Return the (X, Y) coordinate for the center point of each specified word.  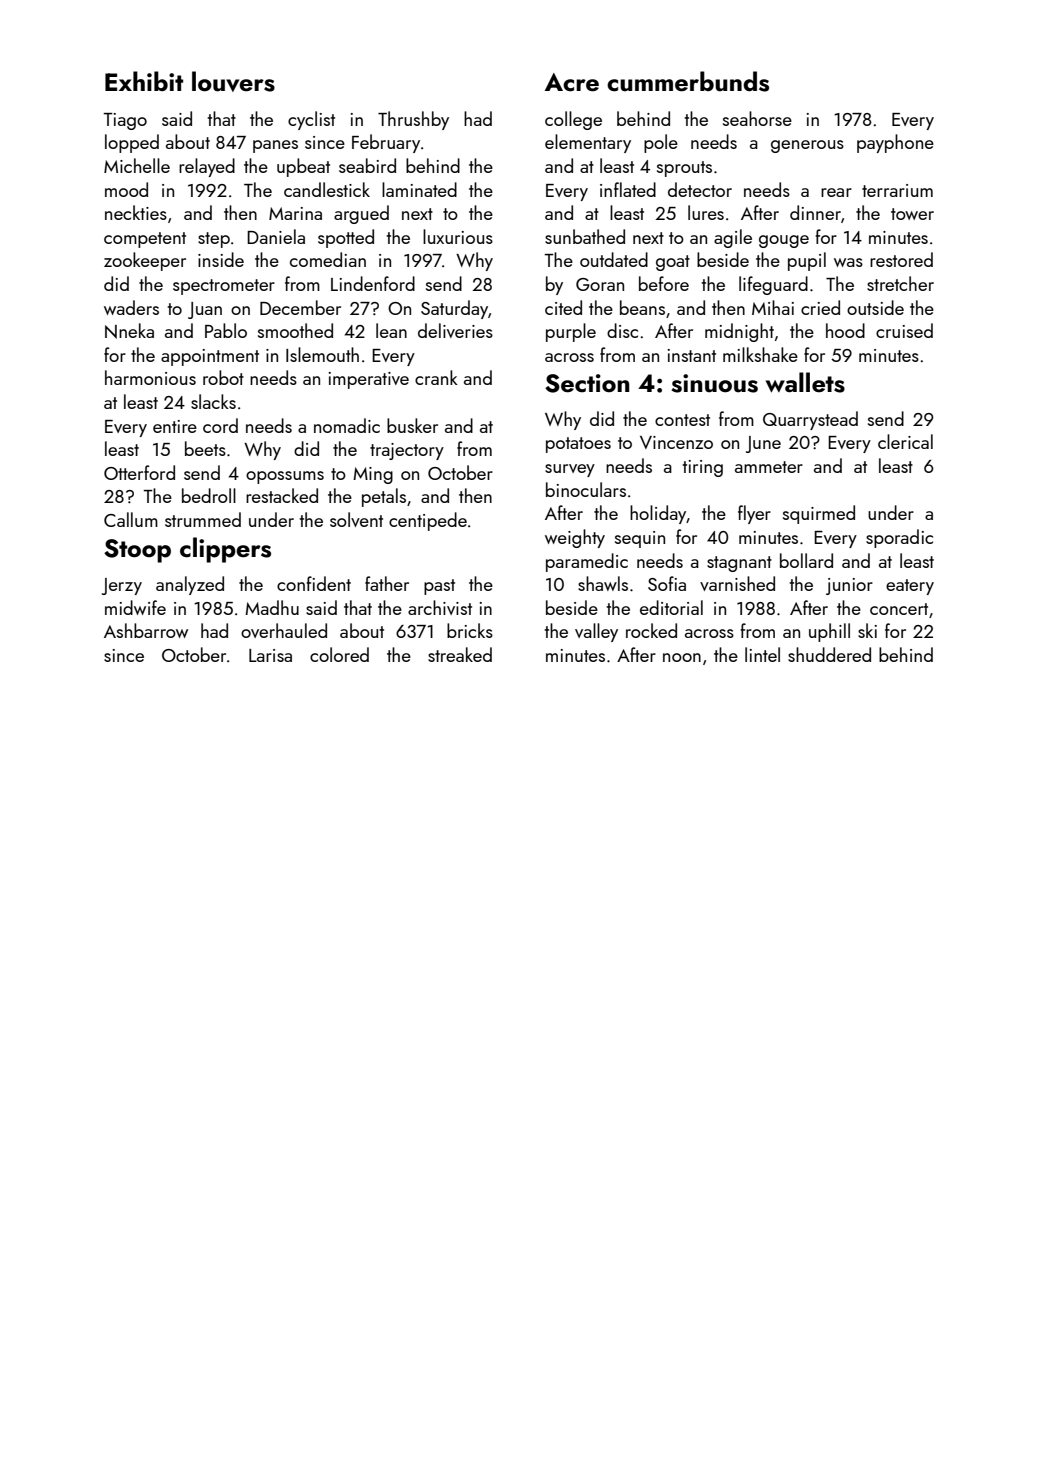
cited (563, 307)
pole (661, 143)
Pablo (226, 330)
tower (912, 214)
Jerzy (122, 586)
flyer (754, 514)
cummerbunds (688, 81)
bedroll (209, 495)
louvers (233, 81)
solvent (356, 519)
